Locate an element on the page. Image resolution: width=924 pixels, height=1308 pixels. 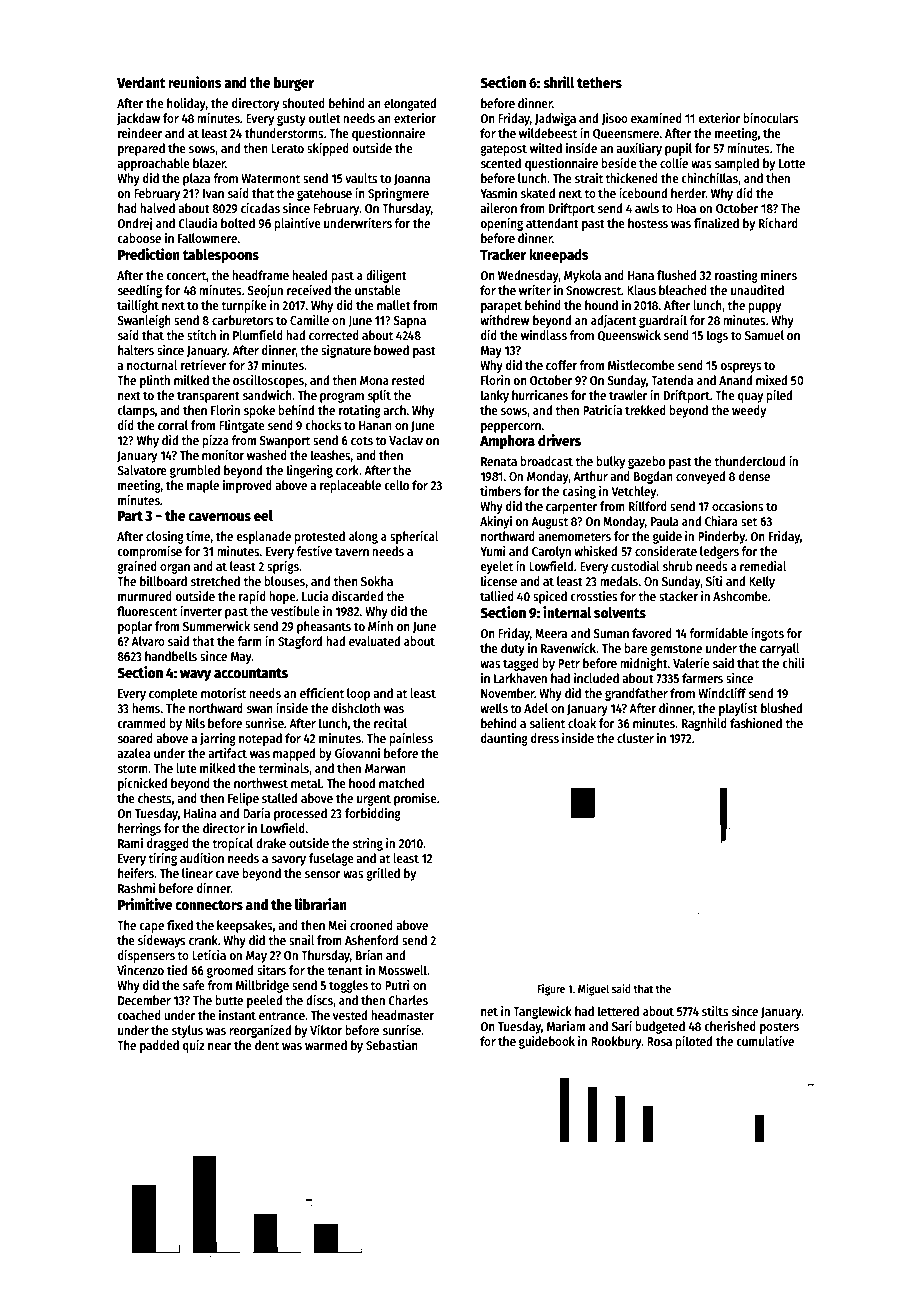
Verdant is located at coordinates (141, 82).
